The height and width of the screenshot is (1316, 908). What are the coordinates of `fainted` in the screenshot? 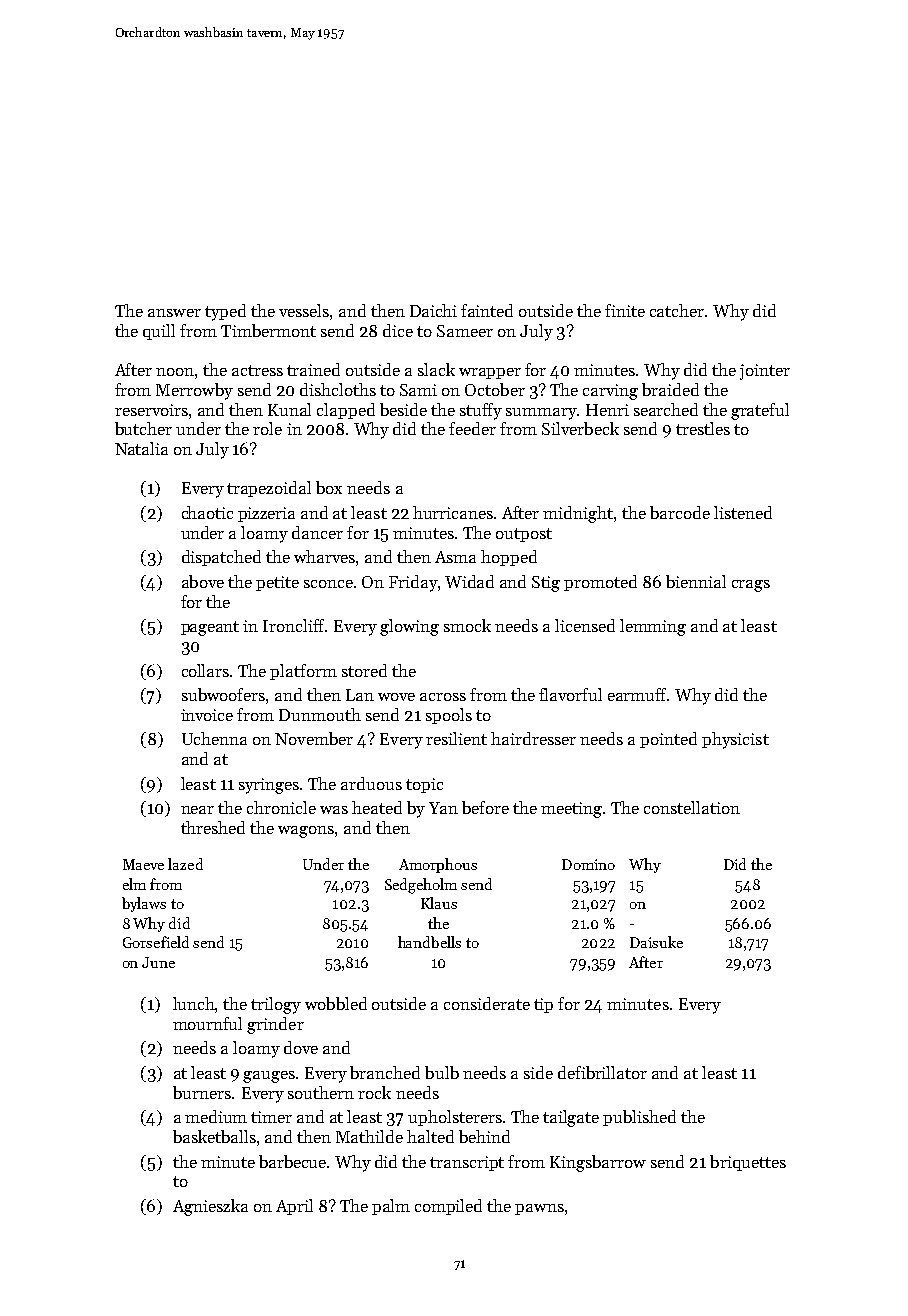 It's located at (487, 310).
